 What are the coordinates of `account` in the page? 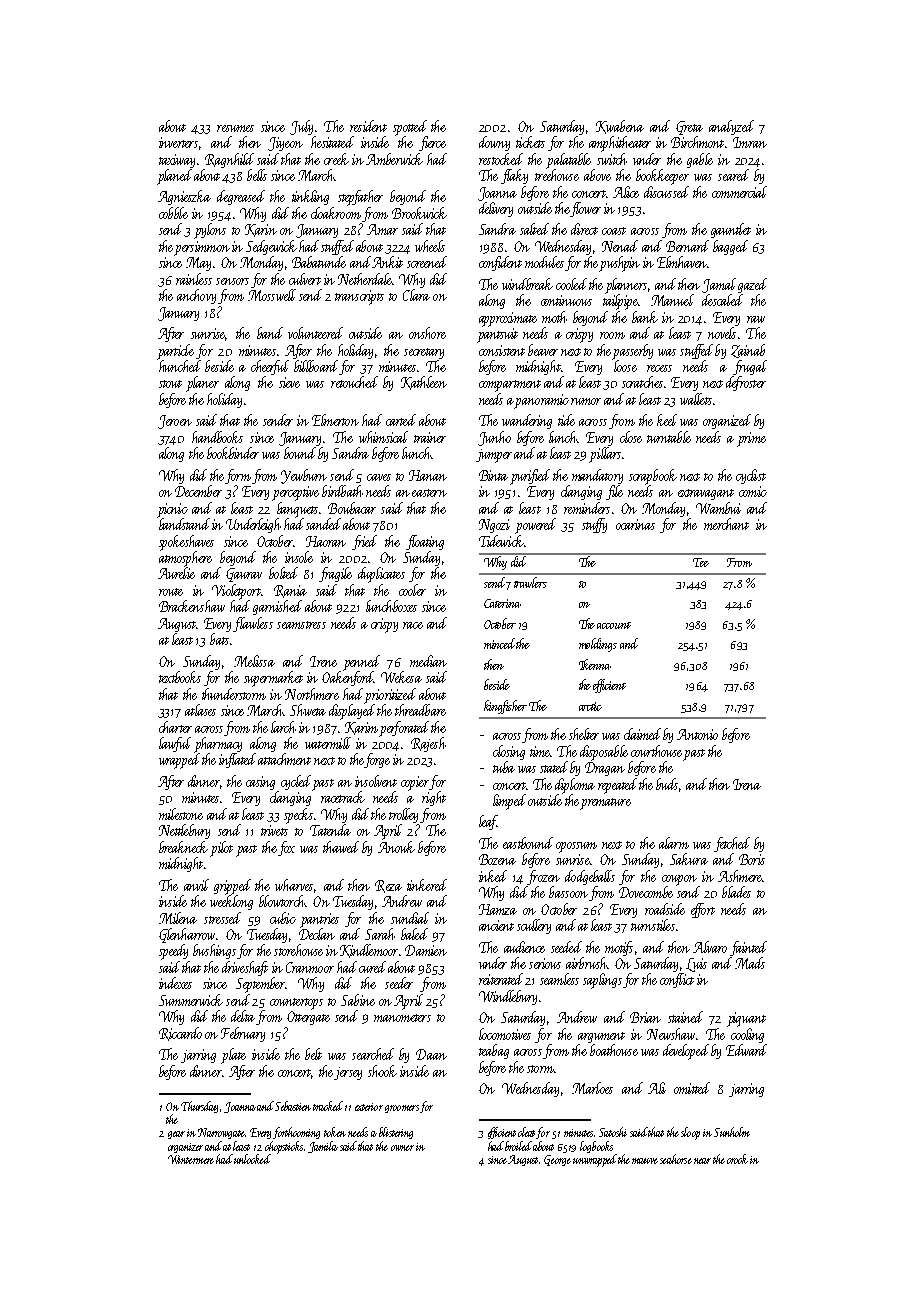 It's located at (614, 625).
